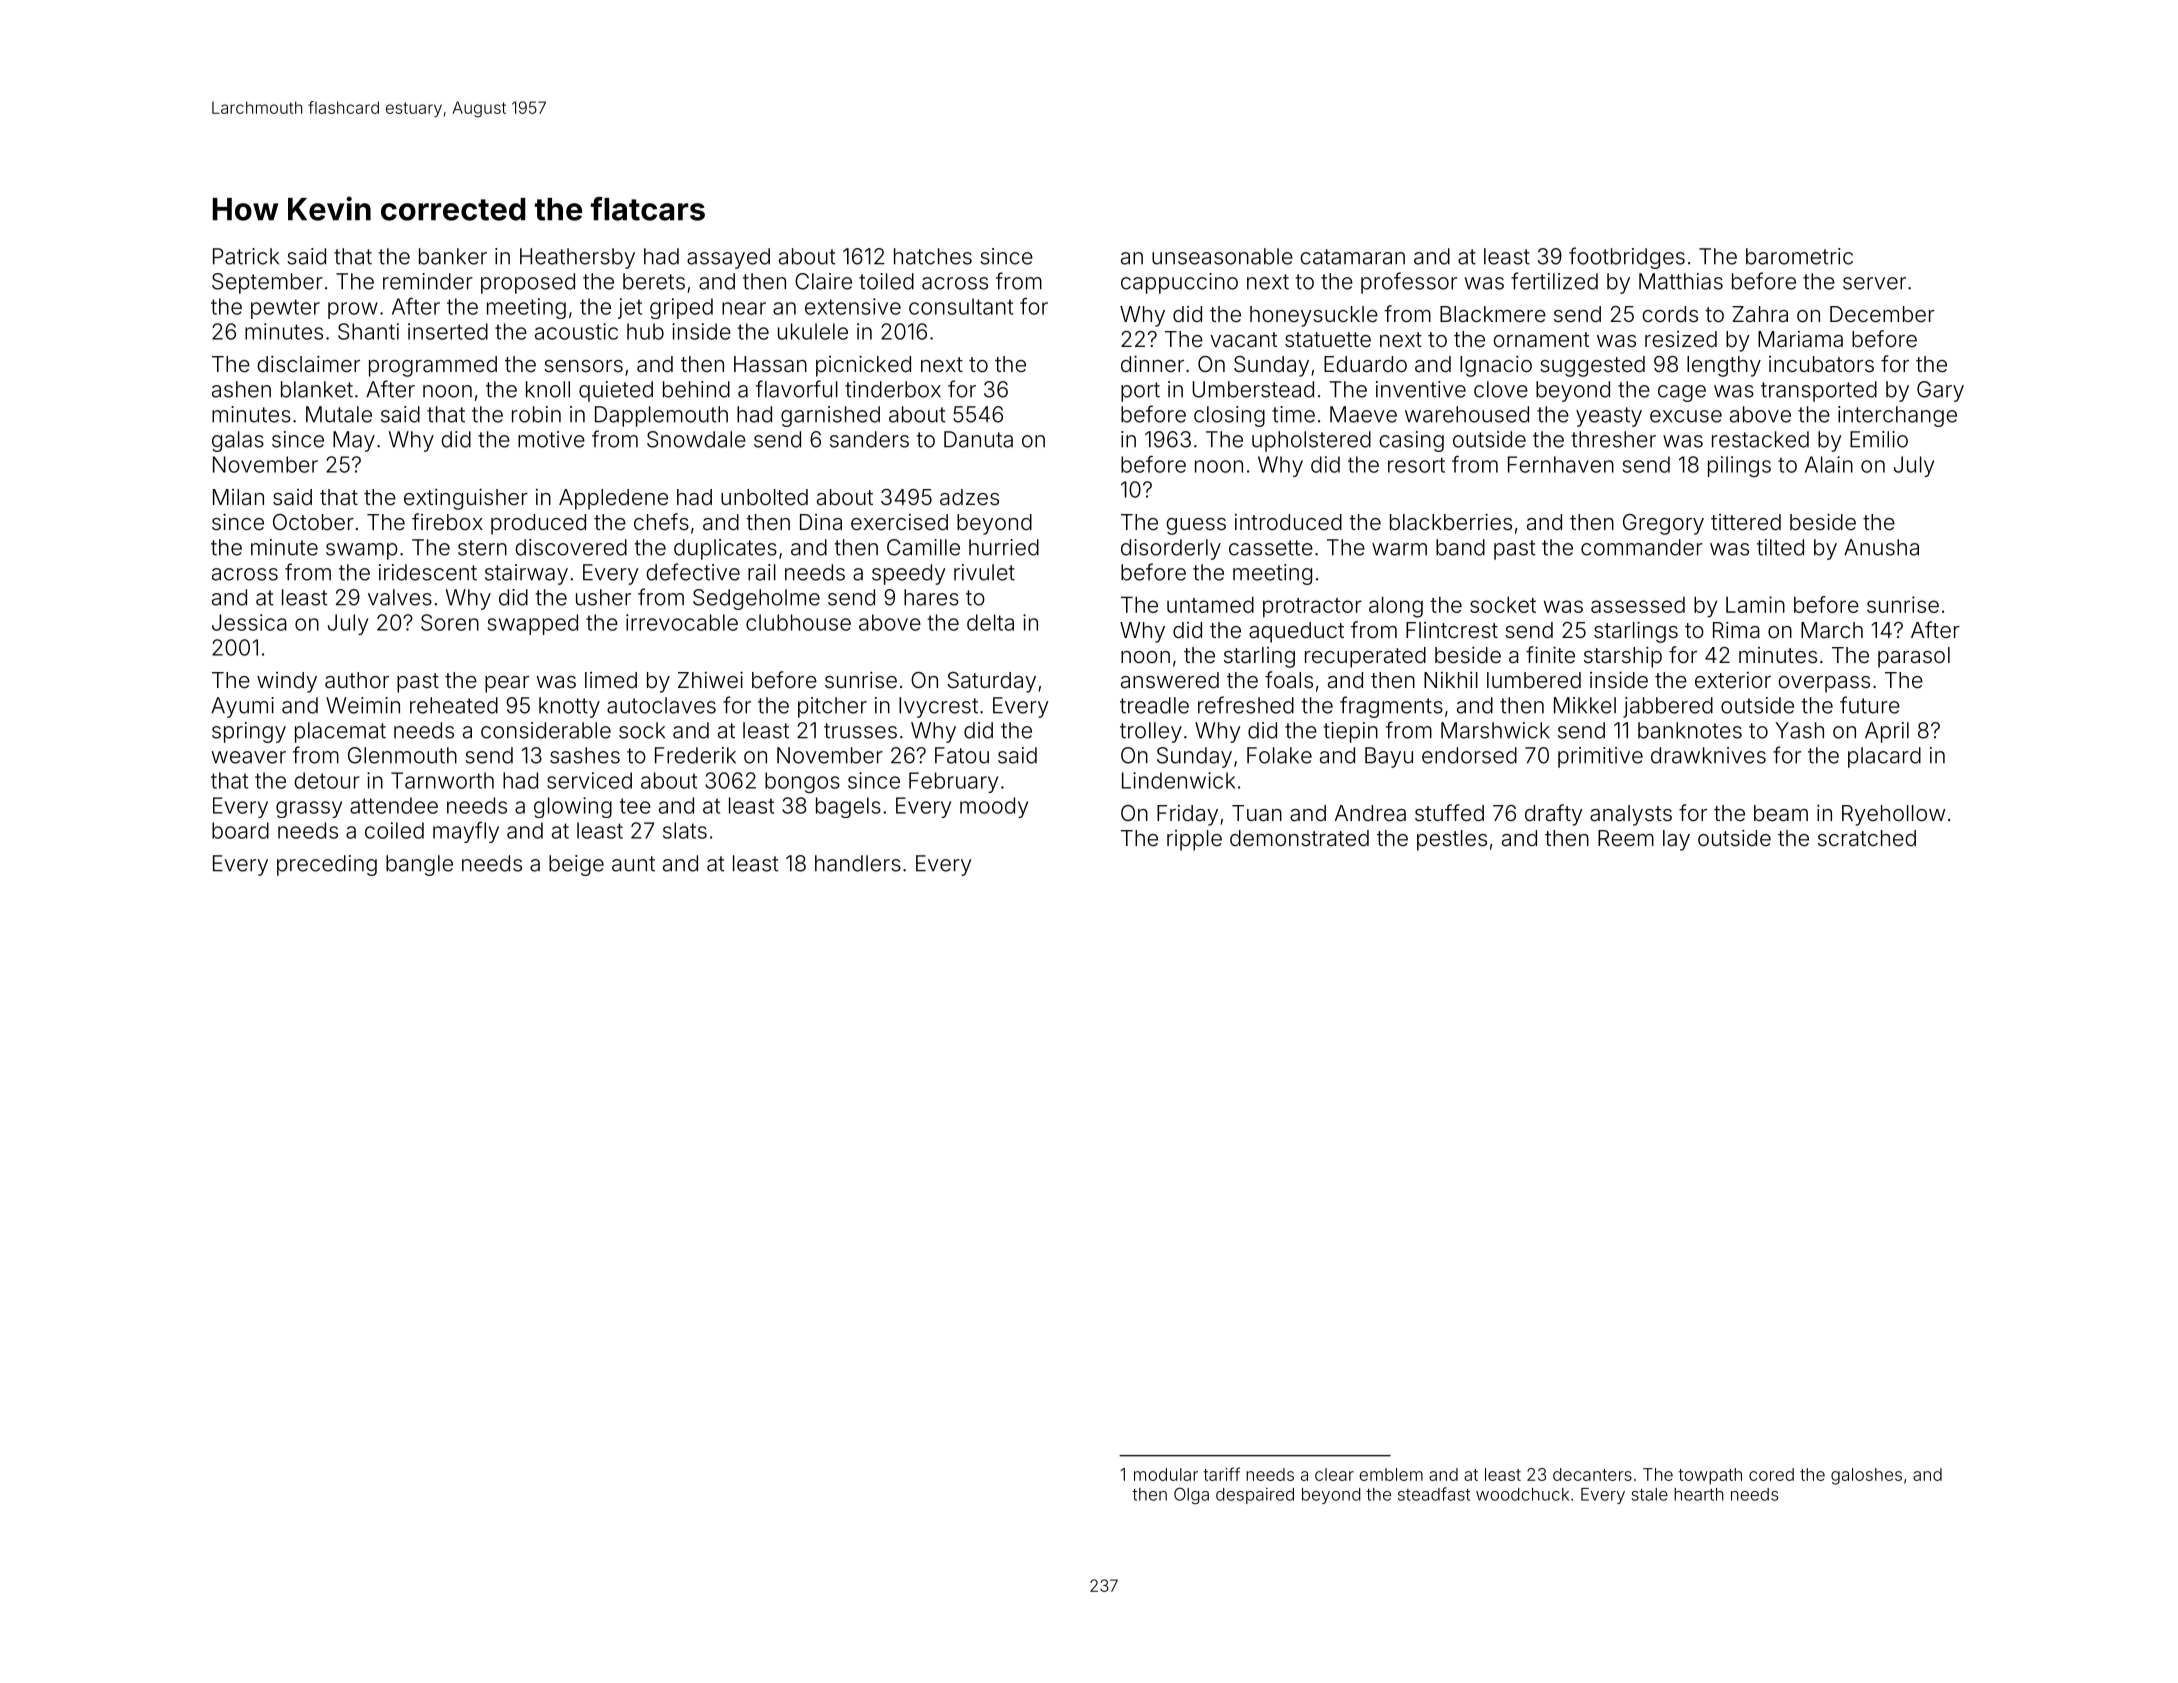 This image has width=2178, height=1683. I want to click on swamp, so click(362, 551).
